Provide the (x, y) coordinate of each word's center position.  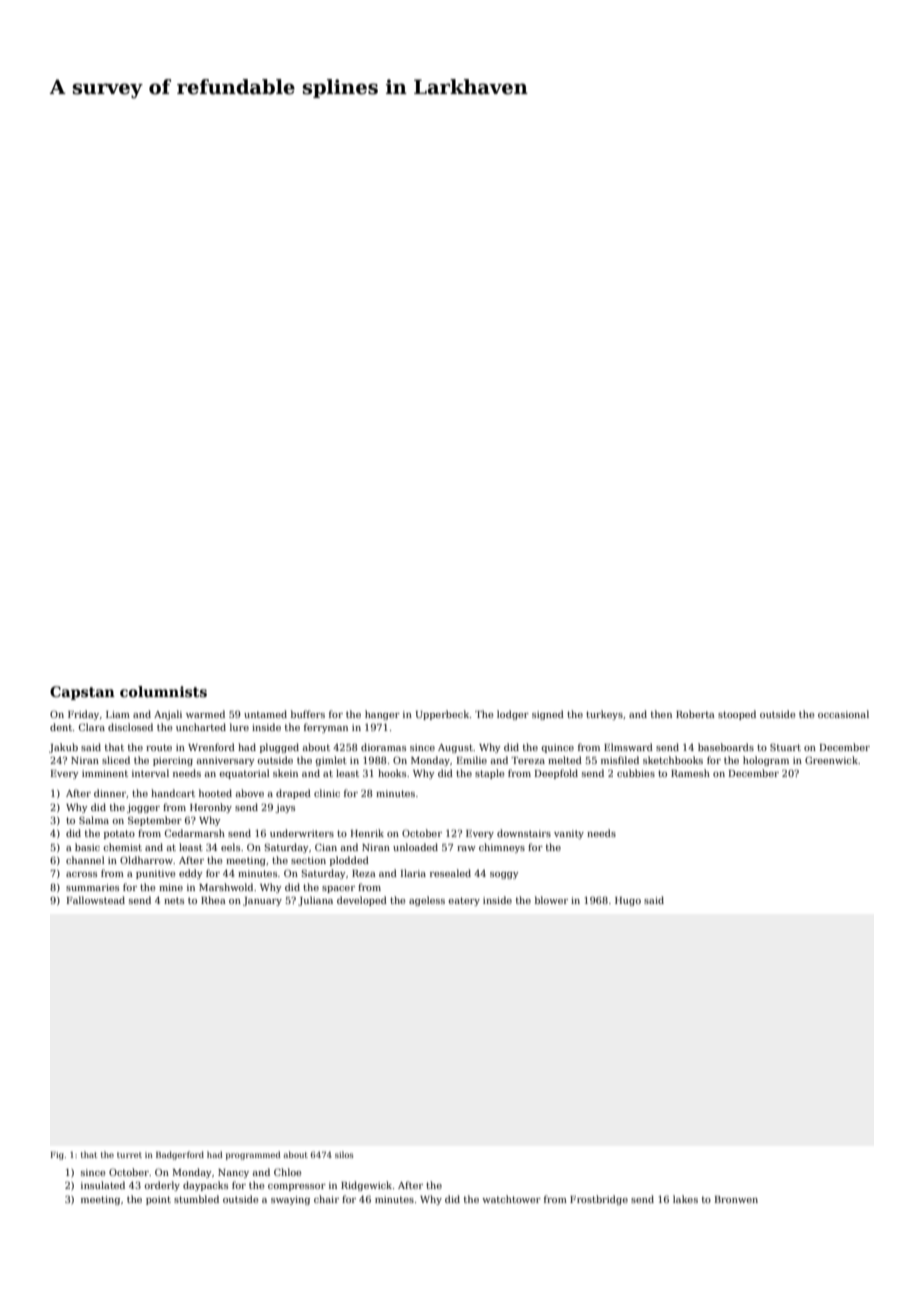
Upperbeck (443, 715)
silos (344, 1154)
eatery (464, 901)
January (262, 901)
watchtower (511, 1199)
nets (174, 900)
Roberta (695, 714)
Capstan (82, 693)
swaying (290, 1200)
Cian (326, 847)
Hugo (628, 901)
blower (551, 900)
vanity (569, 834)
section (308, 860)
